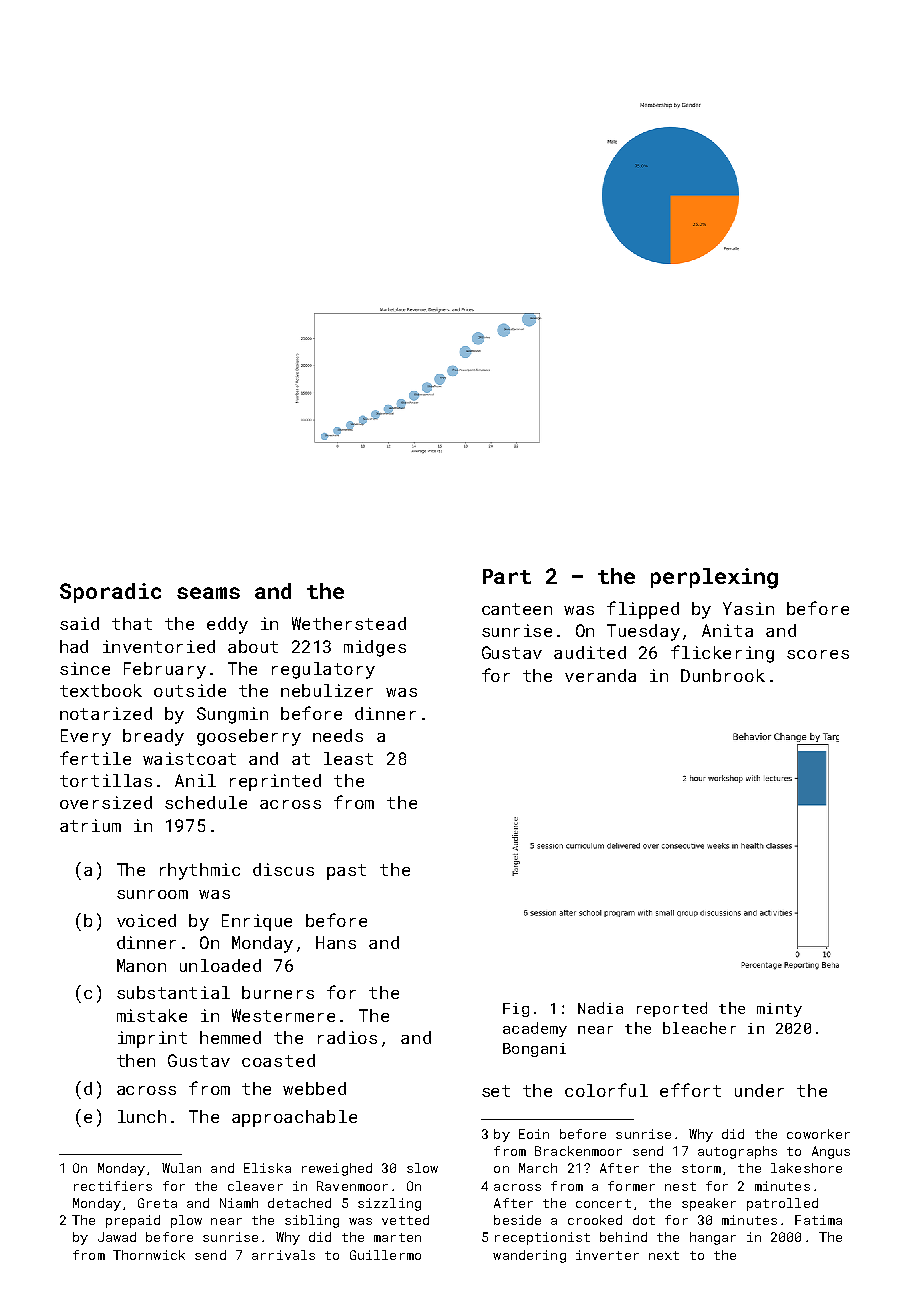  Describe the element at coordinates (336, 942) in the screenshot. I see `Hans` at that location.
